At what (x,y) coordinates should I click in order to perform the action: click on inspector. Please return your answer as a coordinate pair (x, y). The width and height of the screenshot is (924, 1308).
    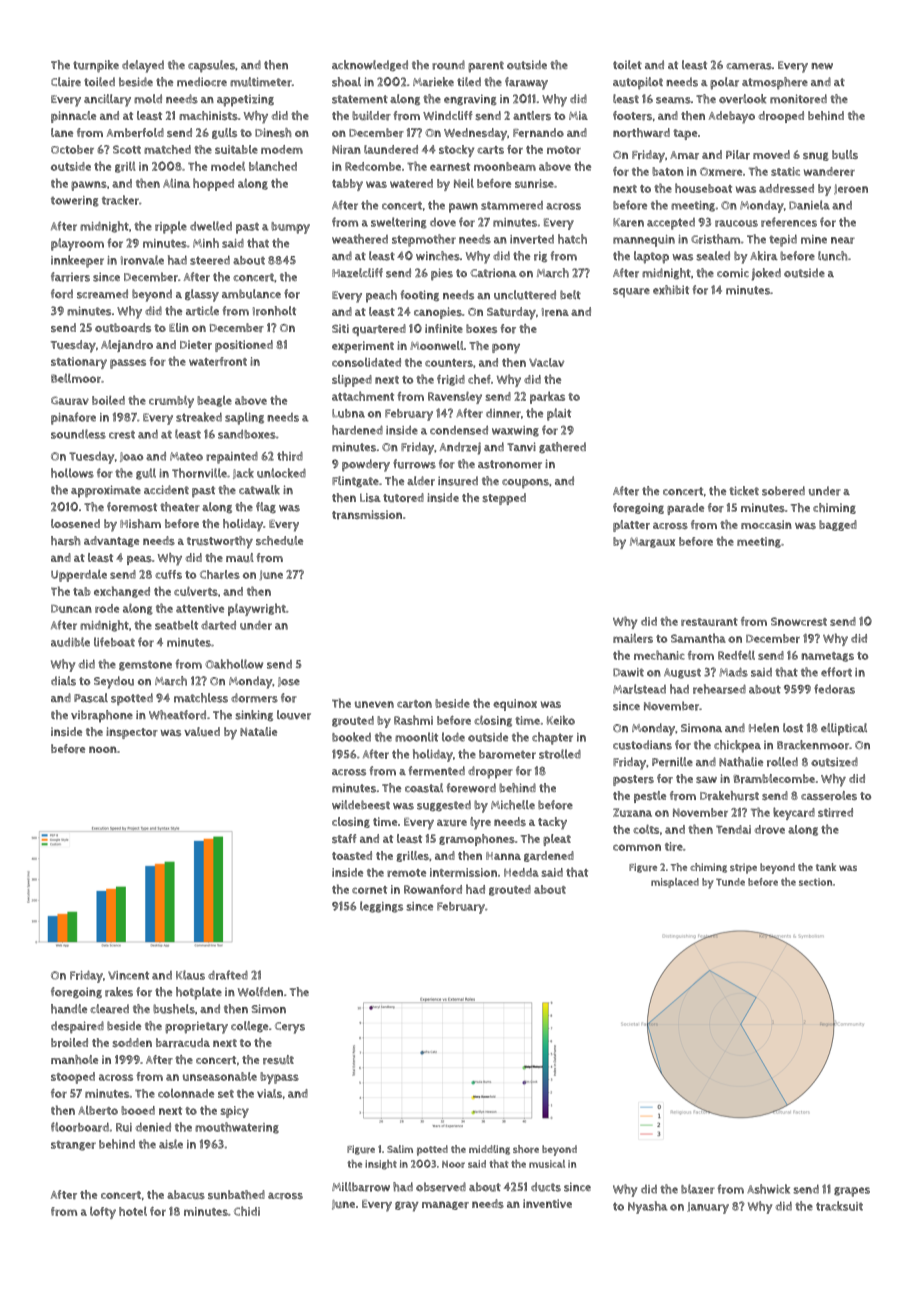
    Looking at the image, I should click on (132, 733).
